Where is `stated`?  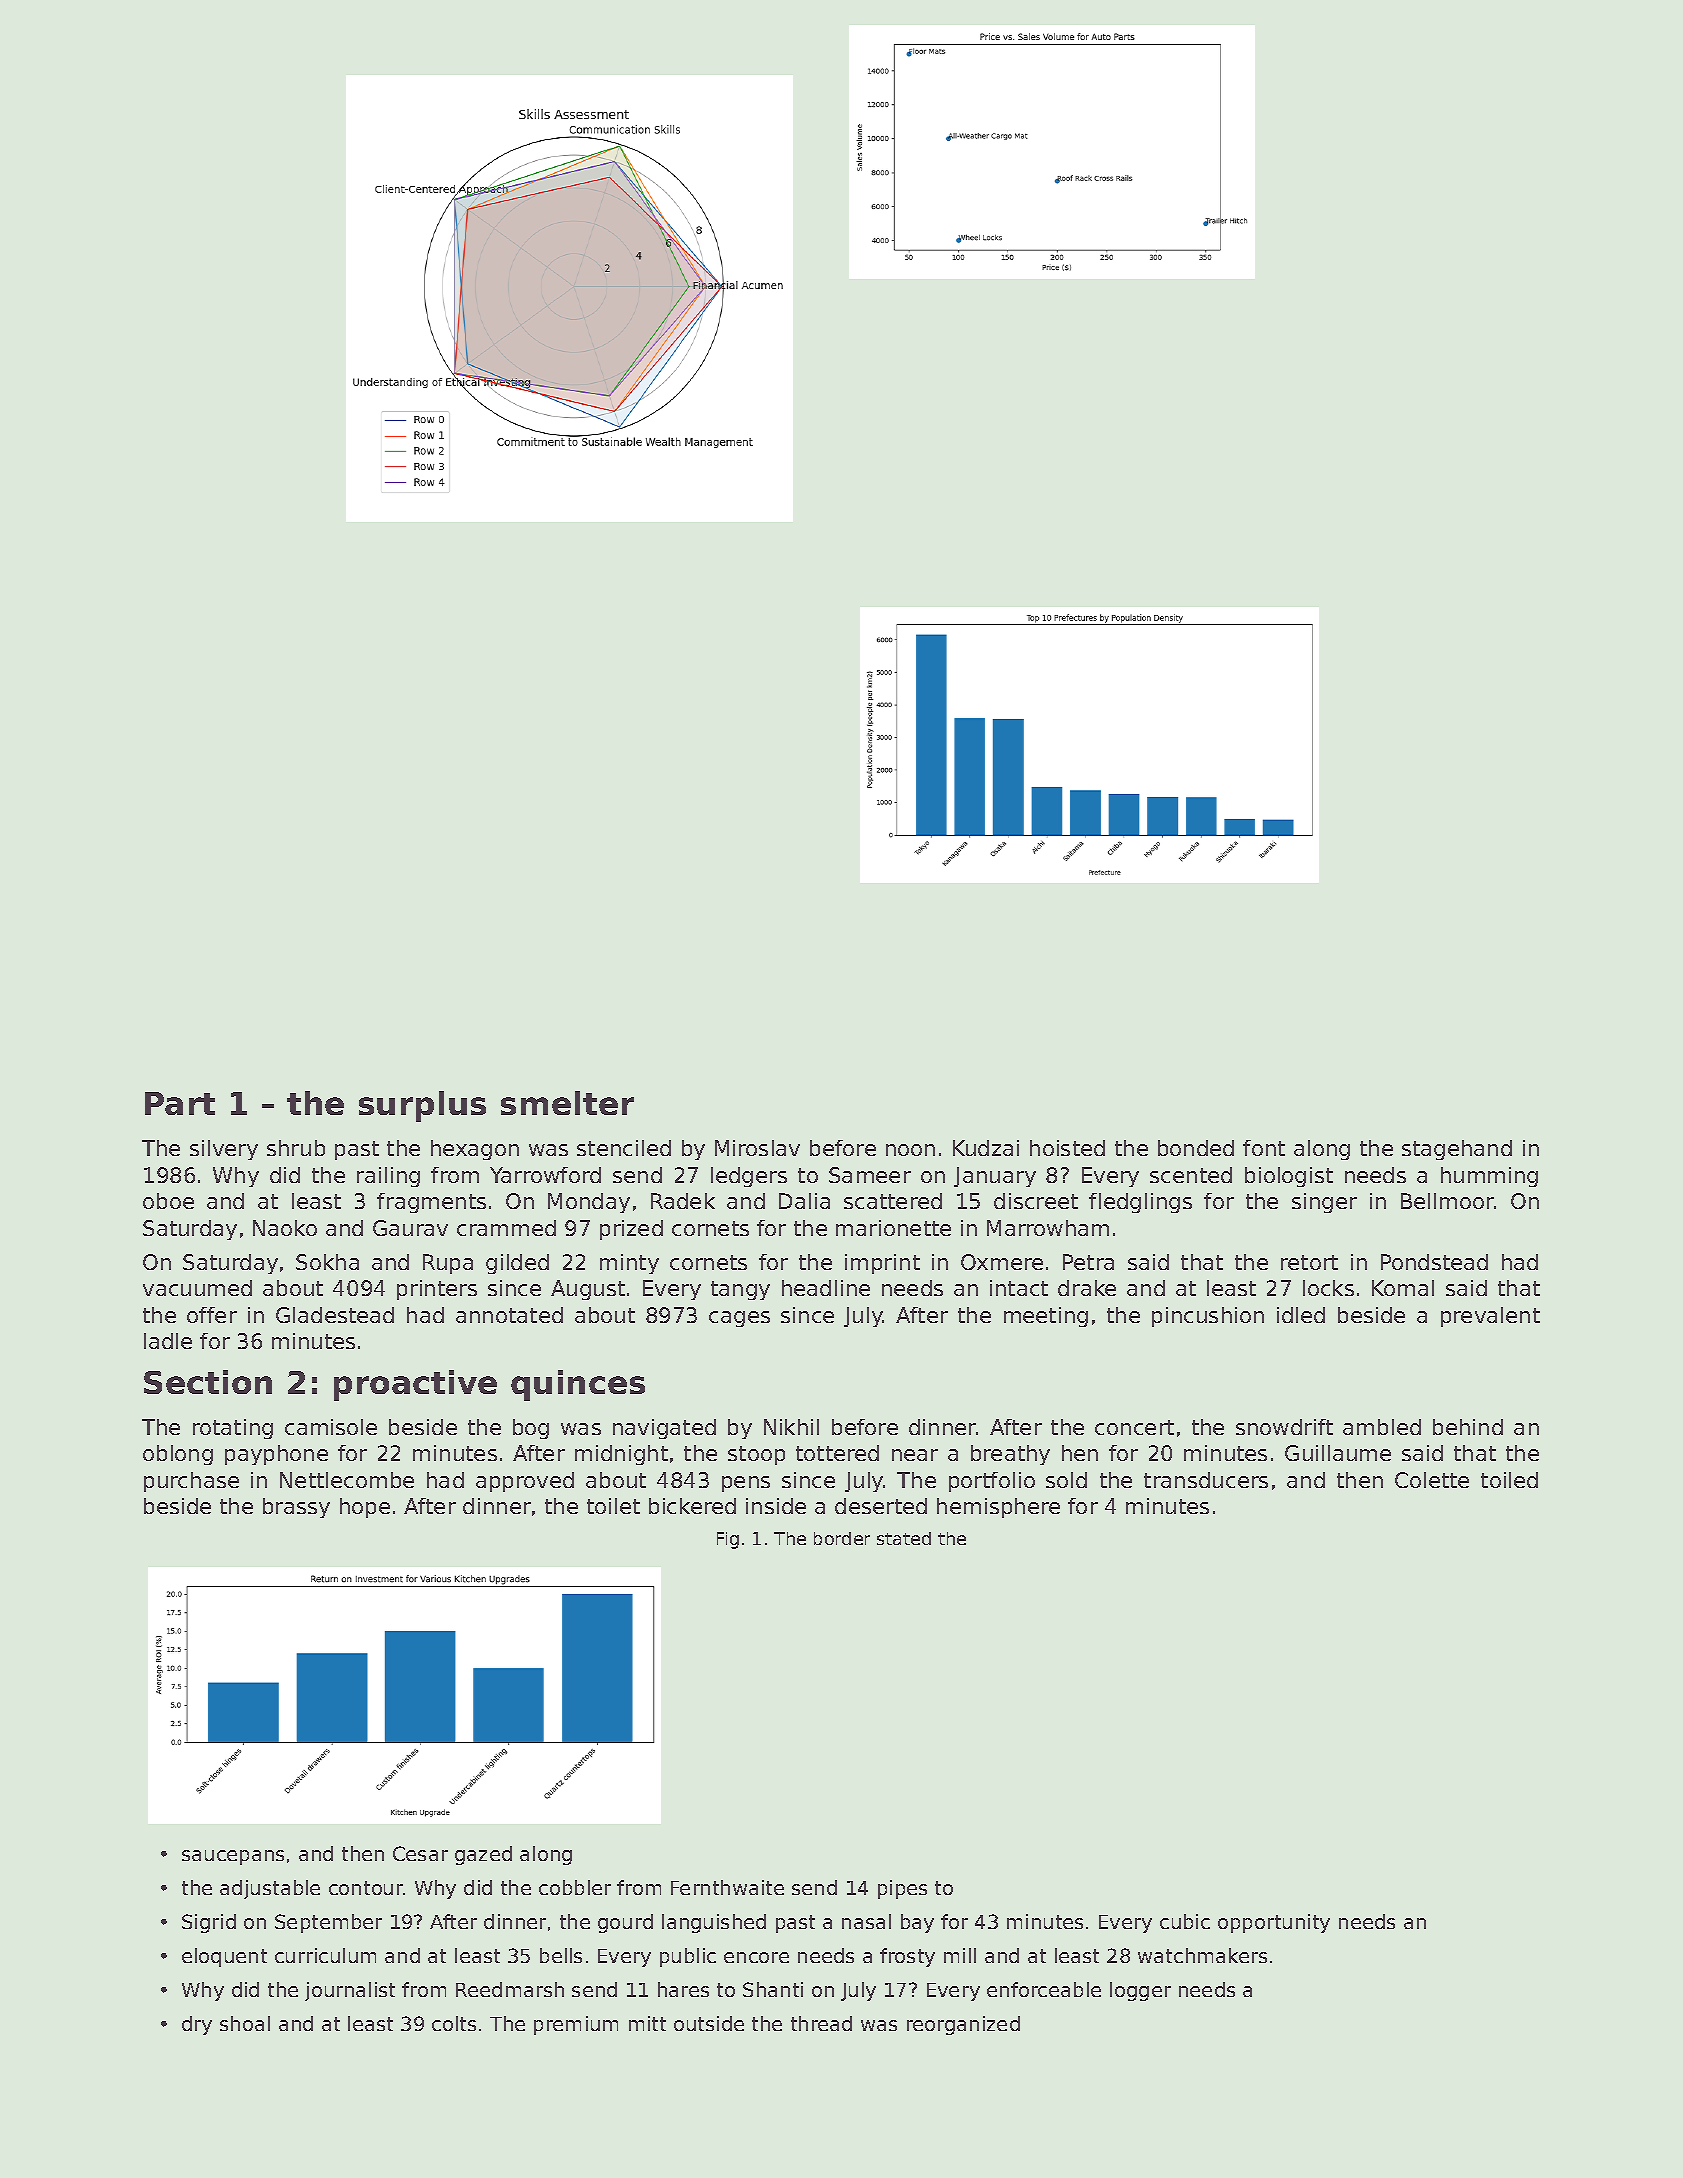
stated is located at coordinates (904, 1538).
